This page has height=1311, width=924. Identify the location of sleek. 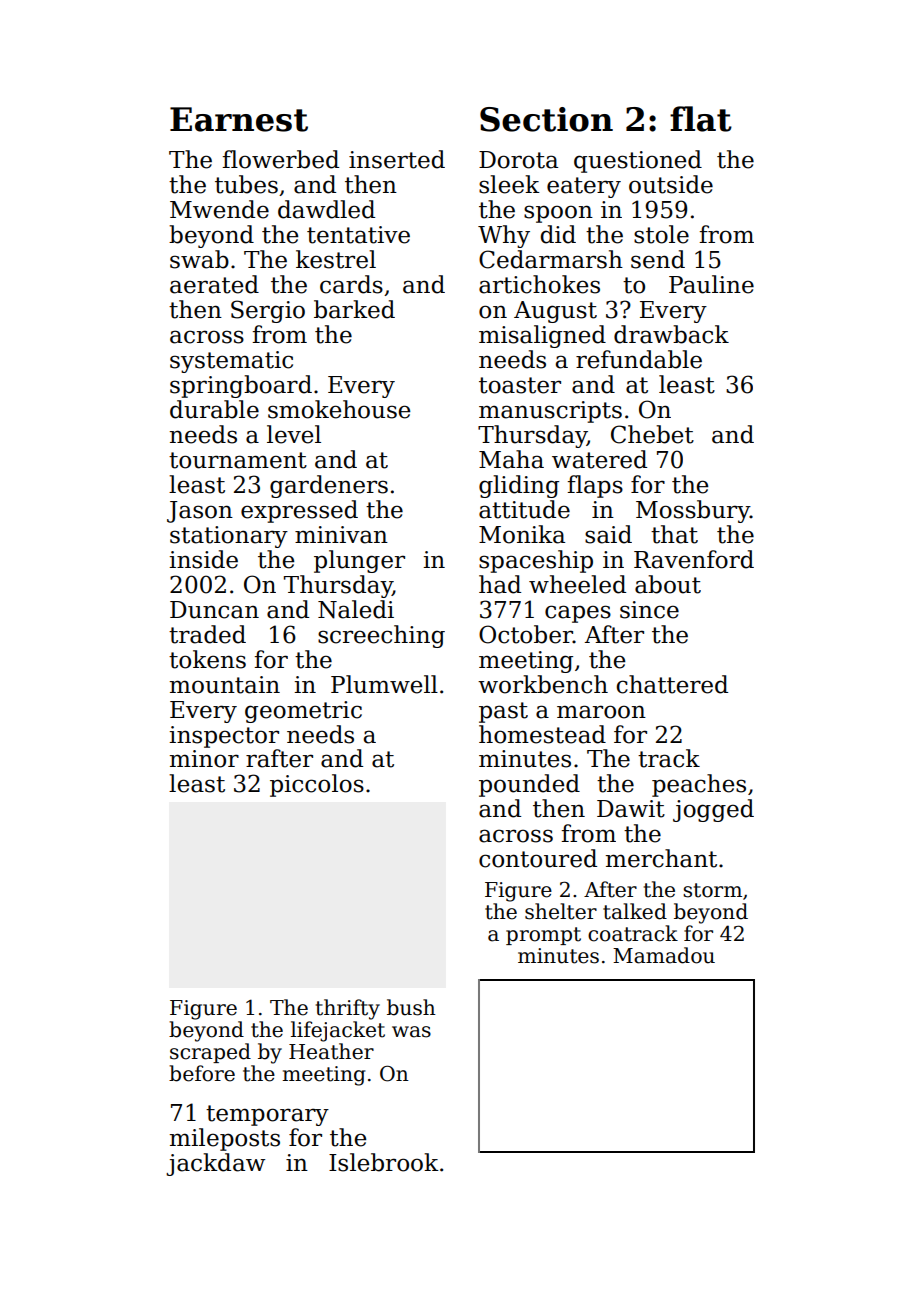
(509, 184).
